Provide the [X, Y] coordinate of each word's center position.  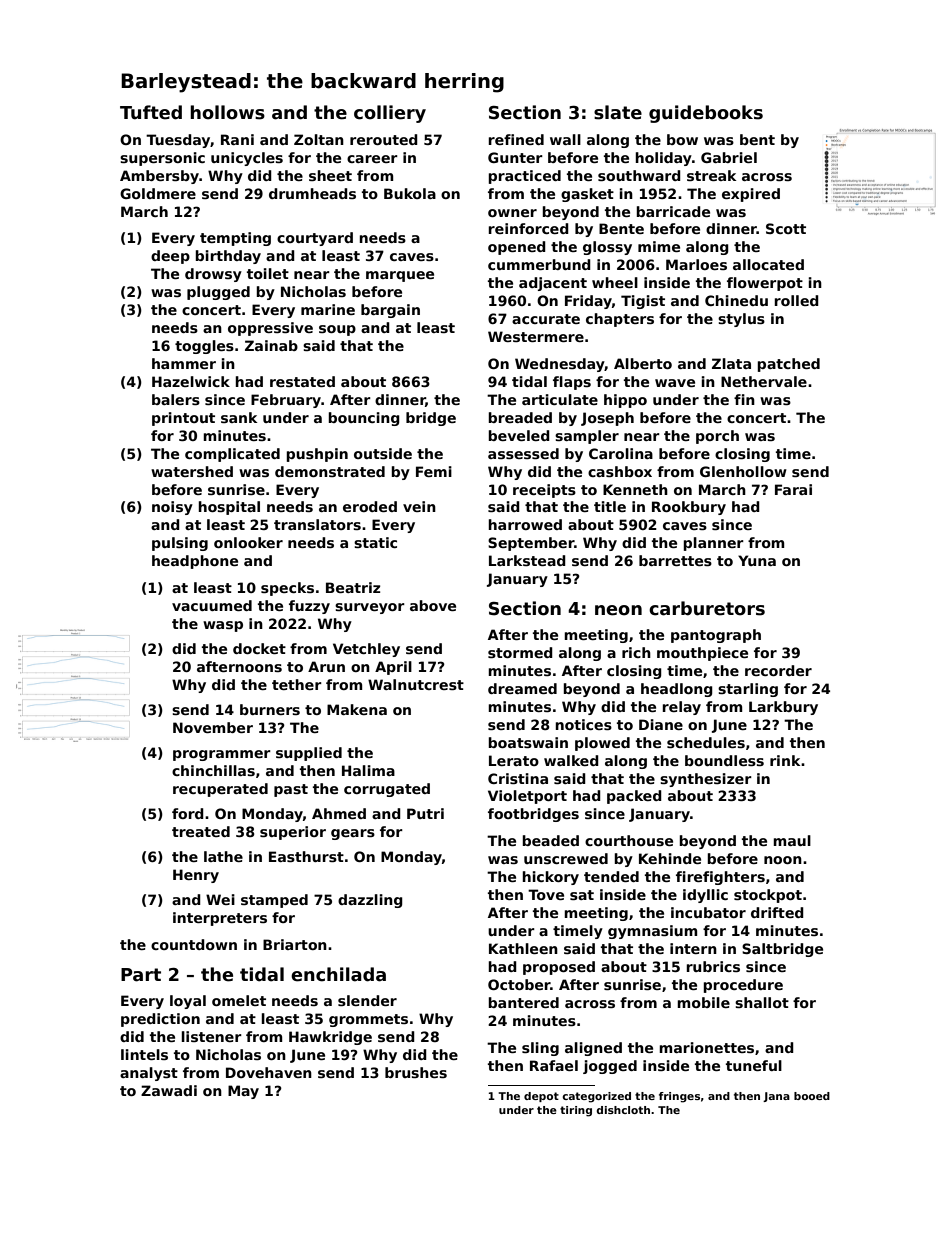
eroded [370, 506]
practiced [524, 177]
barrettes [675, 560]
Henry [196, 876]
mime [659, 246]
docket [259, 648]
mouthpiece [702, 654]
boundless [724, 760]
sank [239, 417]
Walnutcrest [416, 684]
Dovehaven [269, 1072]
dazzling [370, 901]
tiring [576, 1111]
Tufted [151, 112]
